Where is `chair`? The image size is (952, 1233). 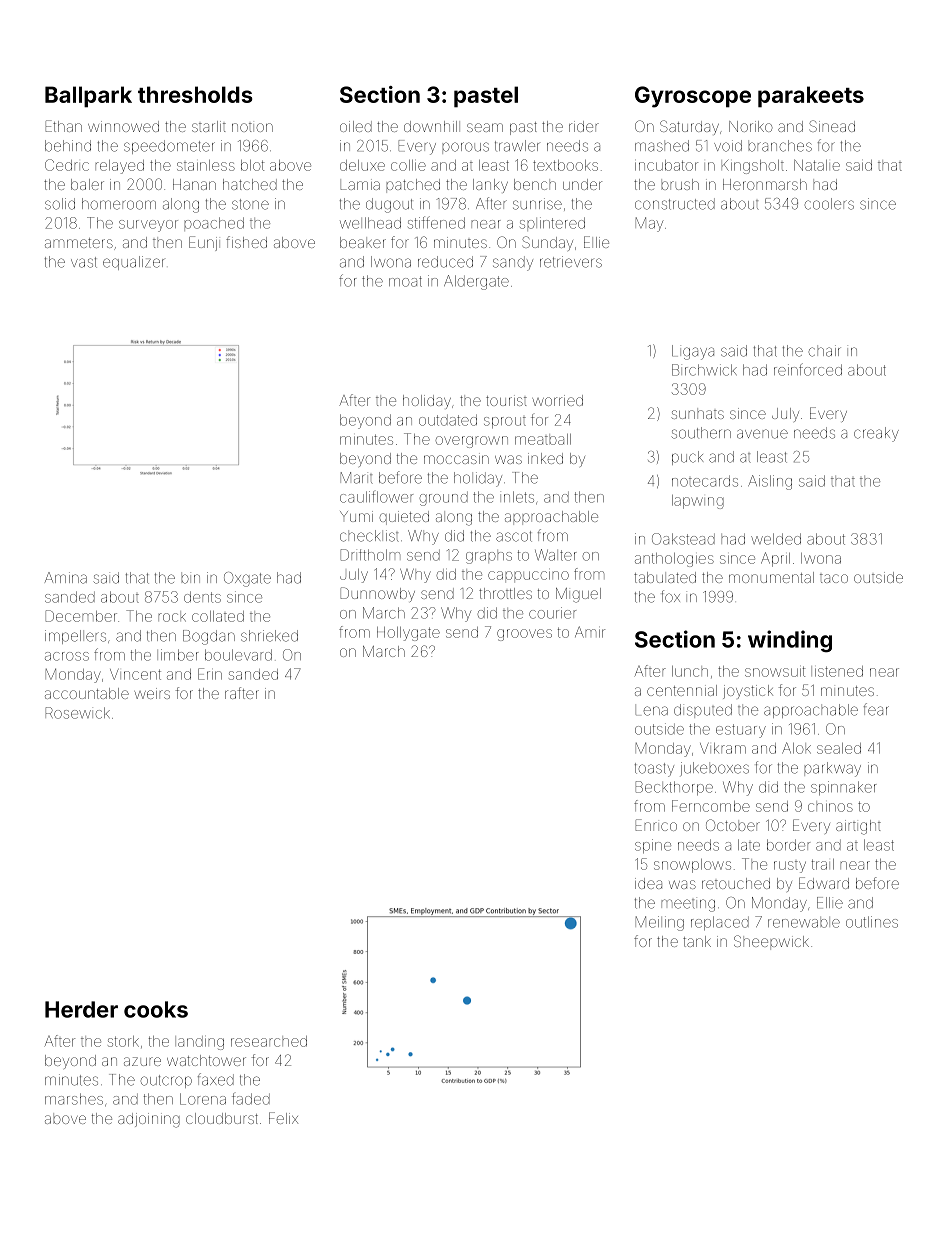
chair is located at coordinates (825, 351).
